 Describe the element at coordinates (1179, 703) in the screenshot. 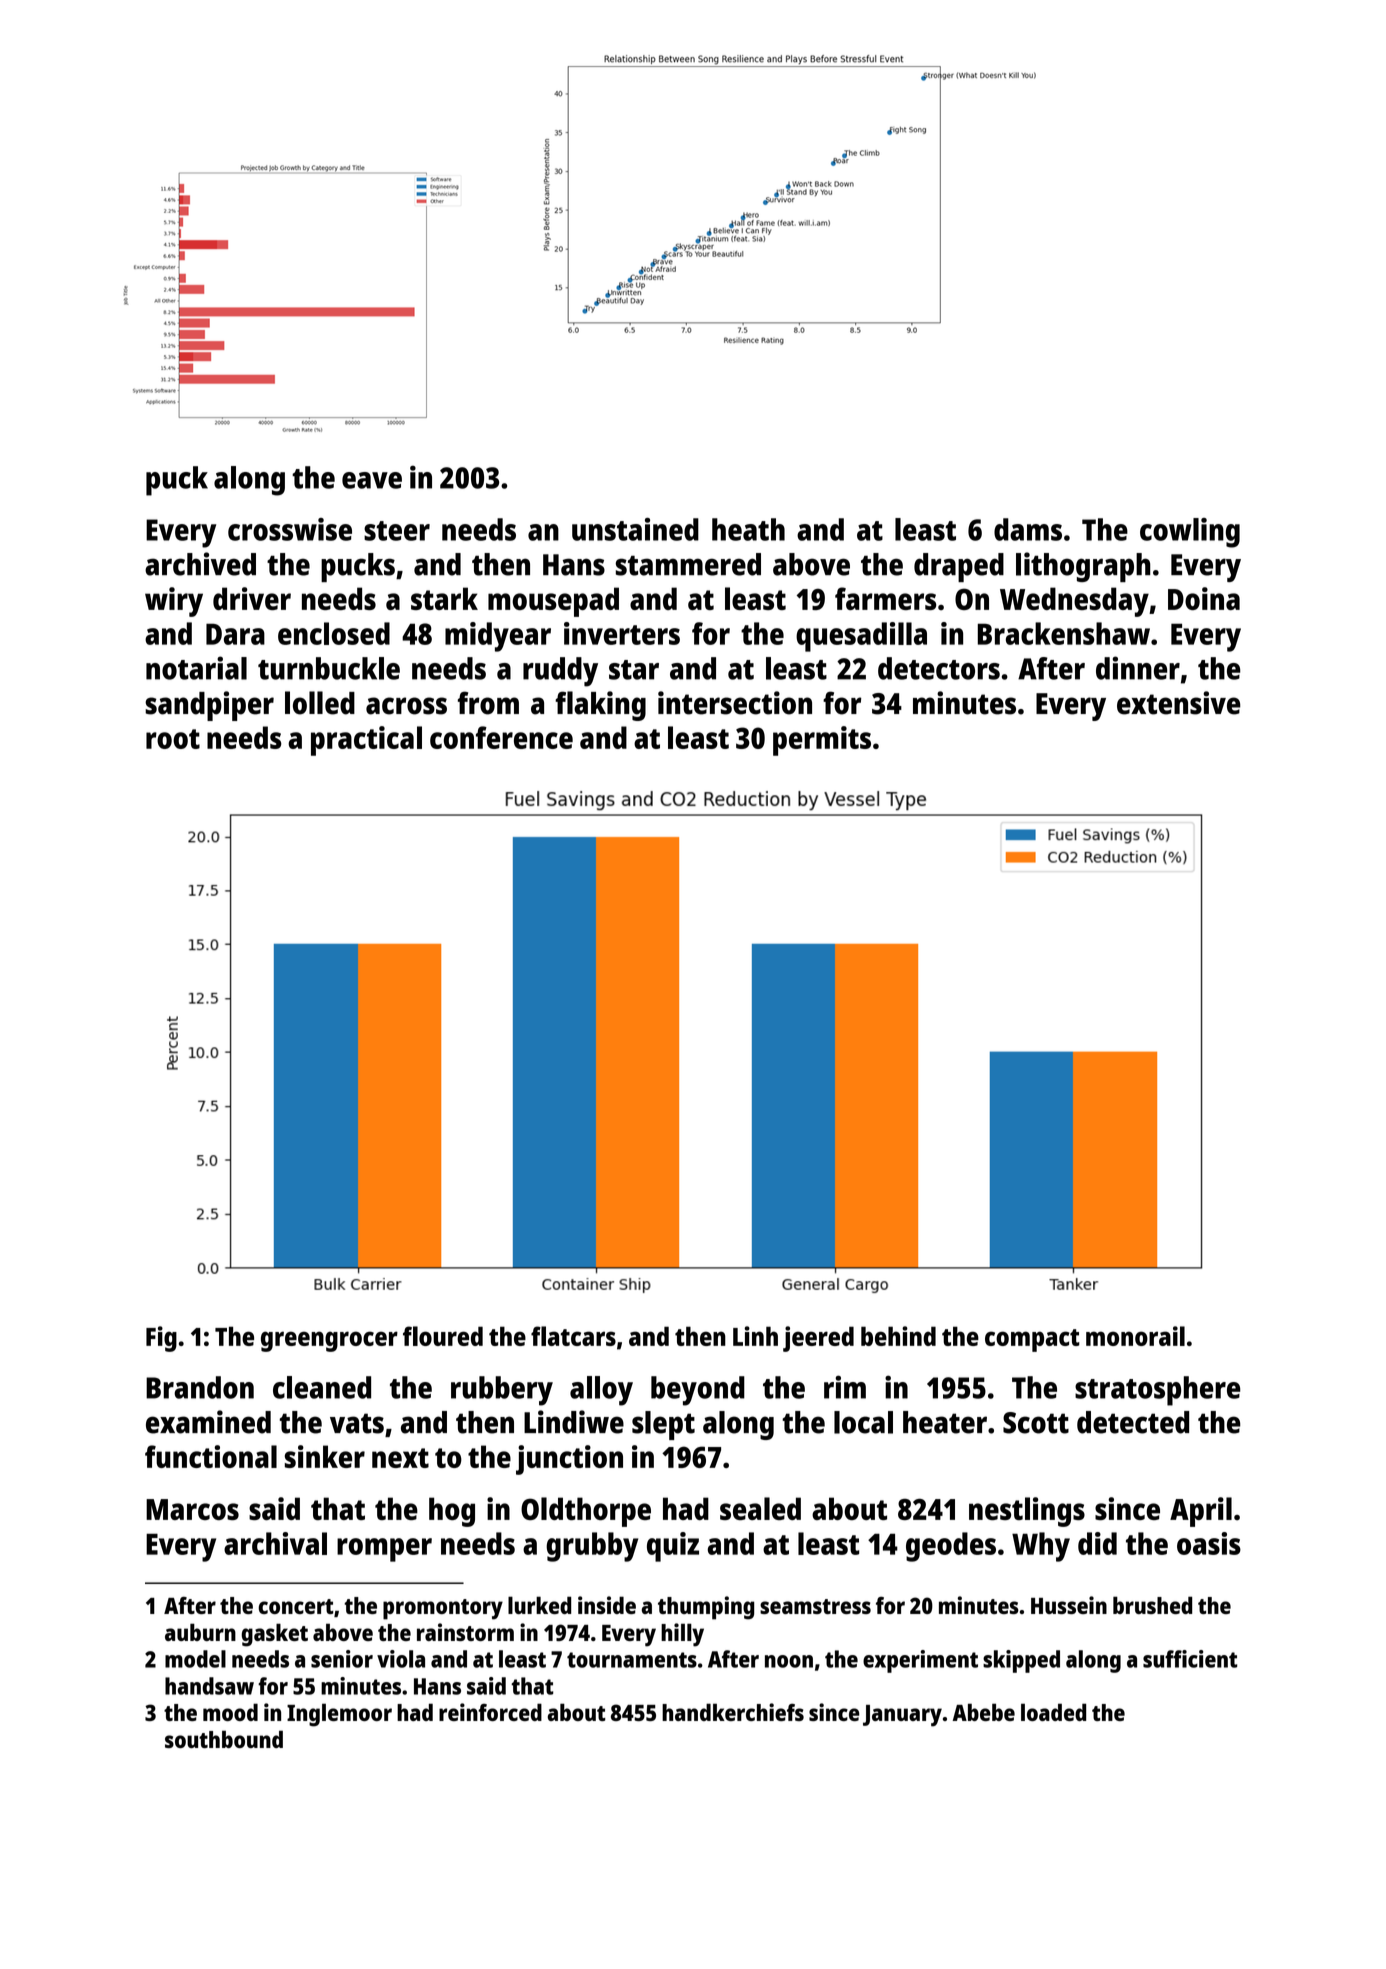

I see `extensive` at that location.
